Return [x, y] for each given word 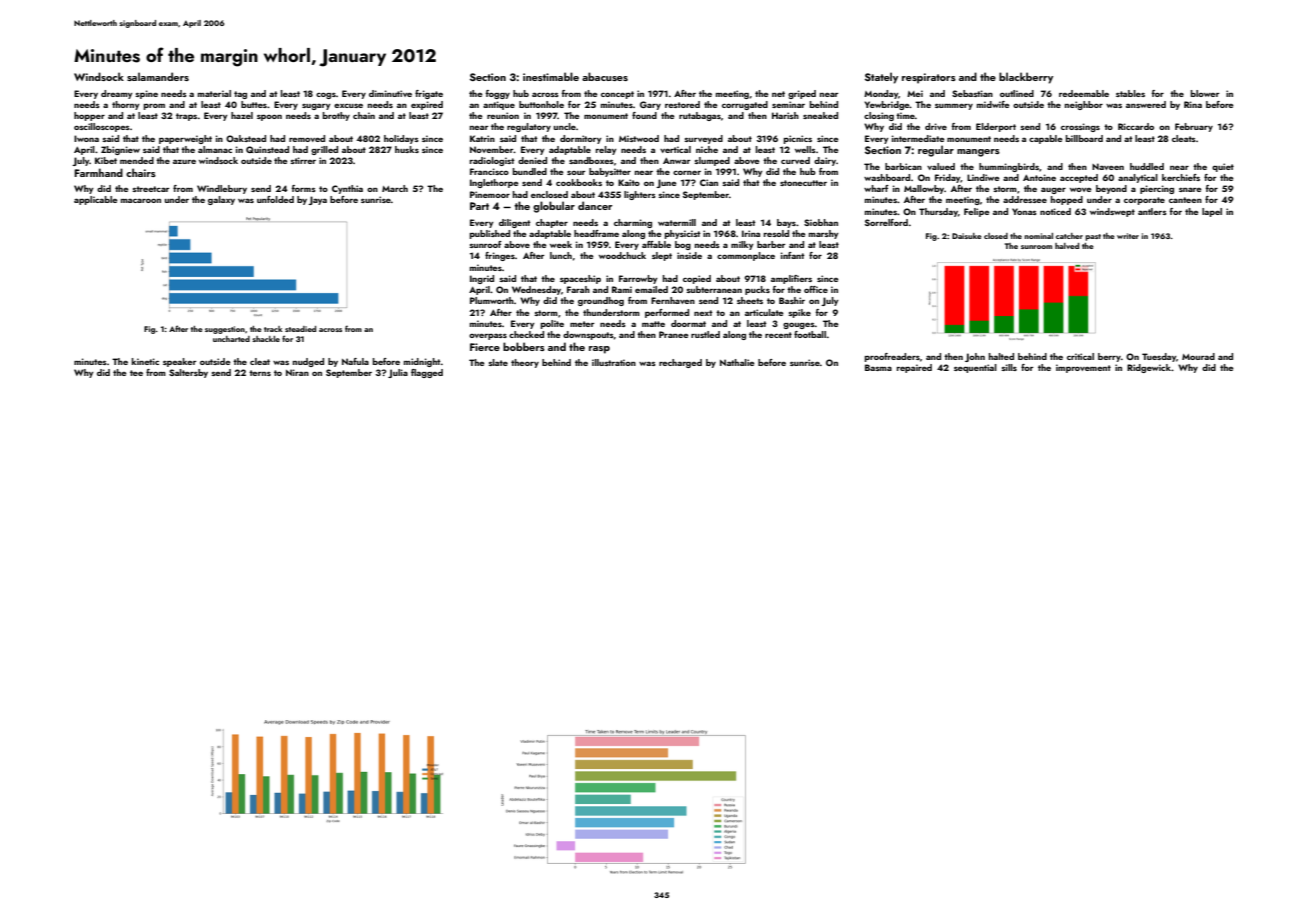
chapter [552, 223]
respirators [929, 78]
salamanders [158, 76]
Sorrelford [886, 222]
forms [303, 188]
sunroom [1036, 247]
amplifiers [791, 279]
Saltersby [188, 373]
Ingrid [482, 279]
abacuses [605, 76]
